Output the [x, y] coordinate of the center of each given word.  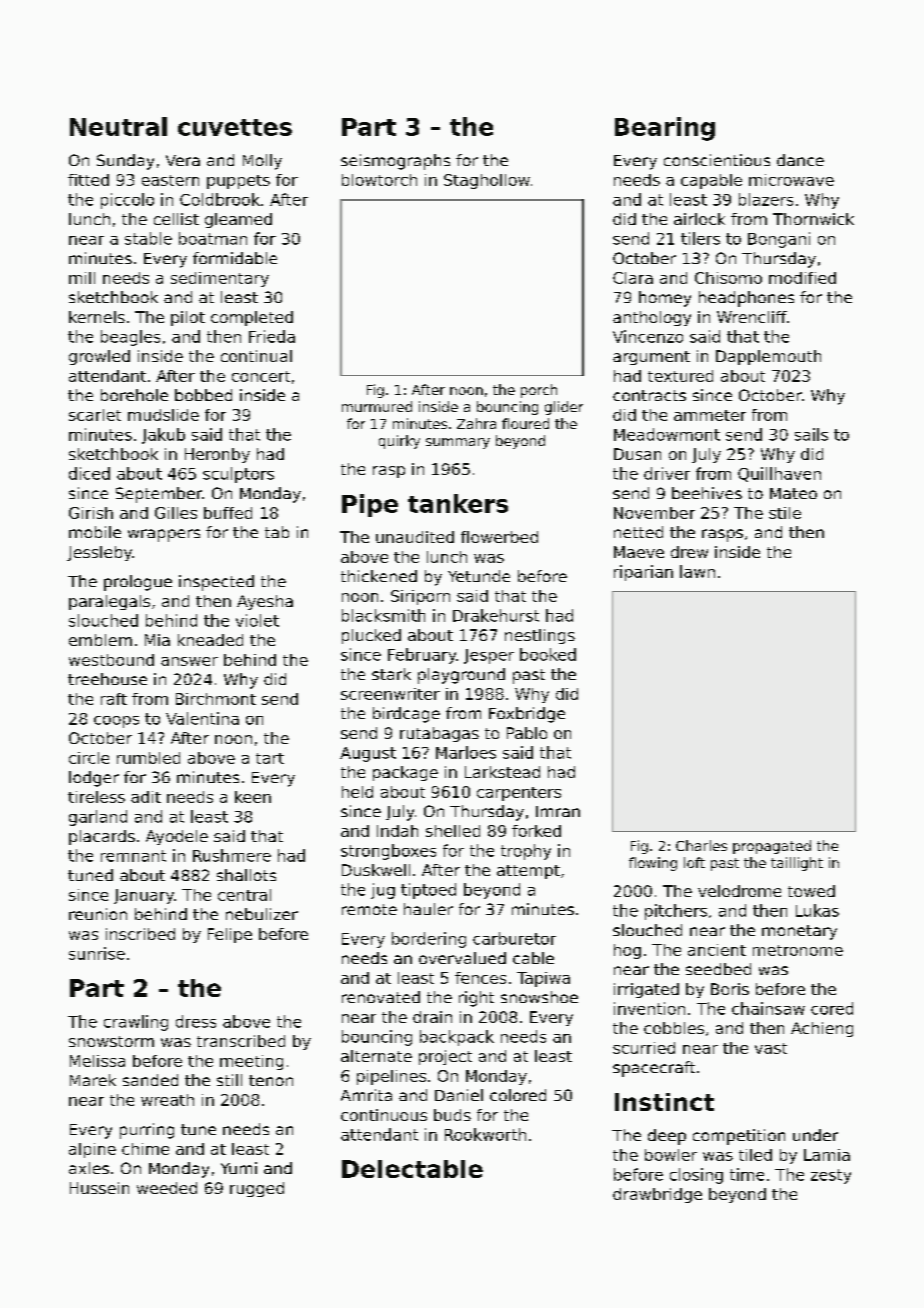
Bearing [665, 129]
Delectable [412, 1169]
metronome [798, 950]
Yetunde [479, 576]
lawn [697, 571]
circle [89, 758]
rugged [257, 1189]
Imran [558, 811]
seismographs [395, 162]
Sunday [125, 162]
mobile [95, 532]
